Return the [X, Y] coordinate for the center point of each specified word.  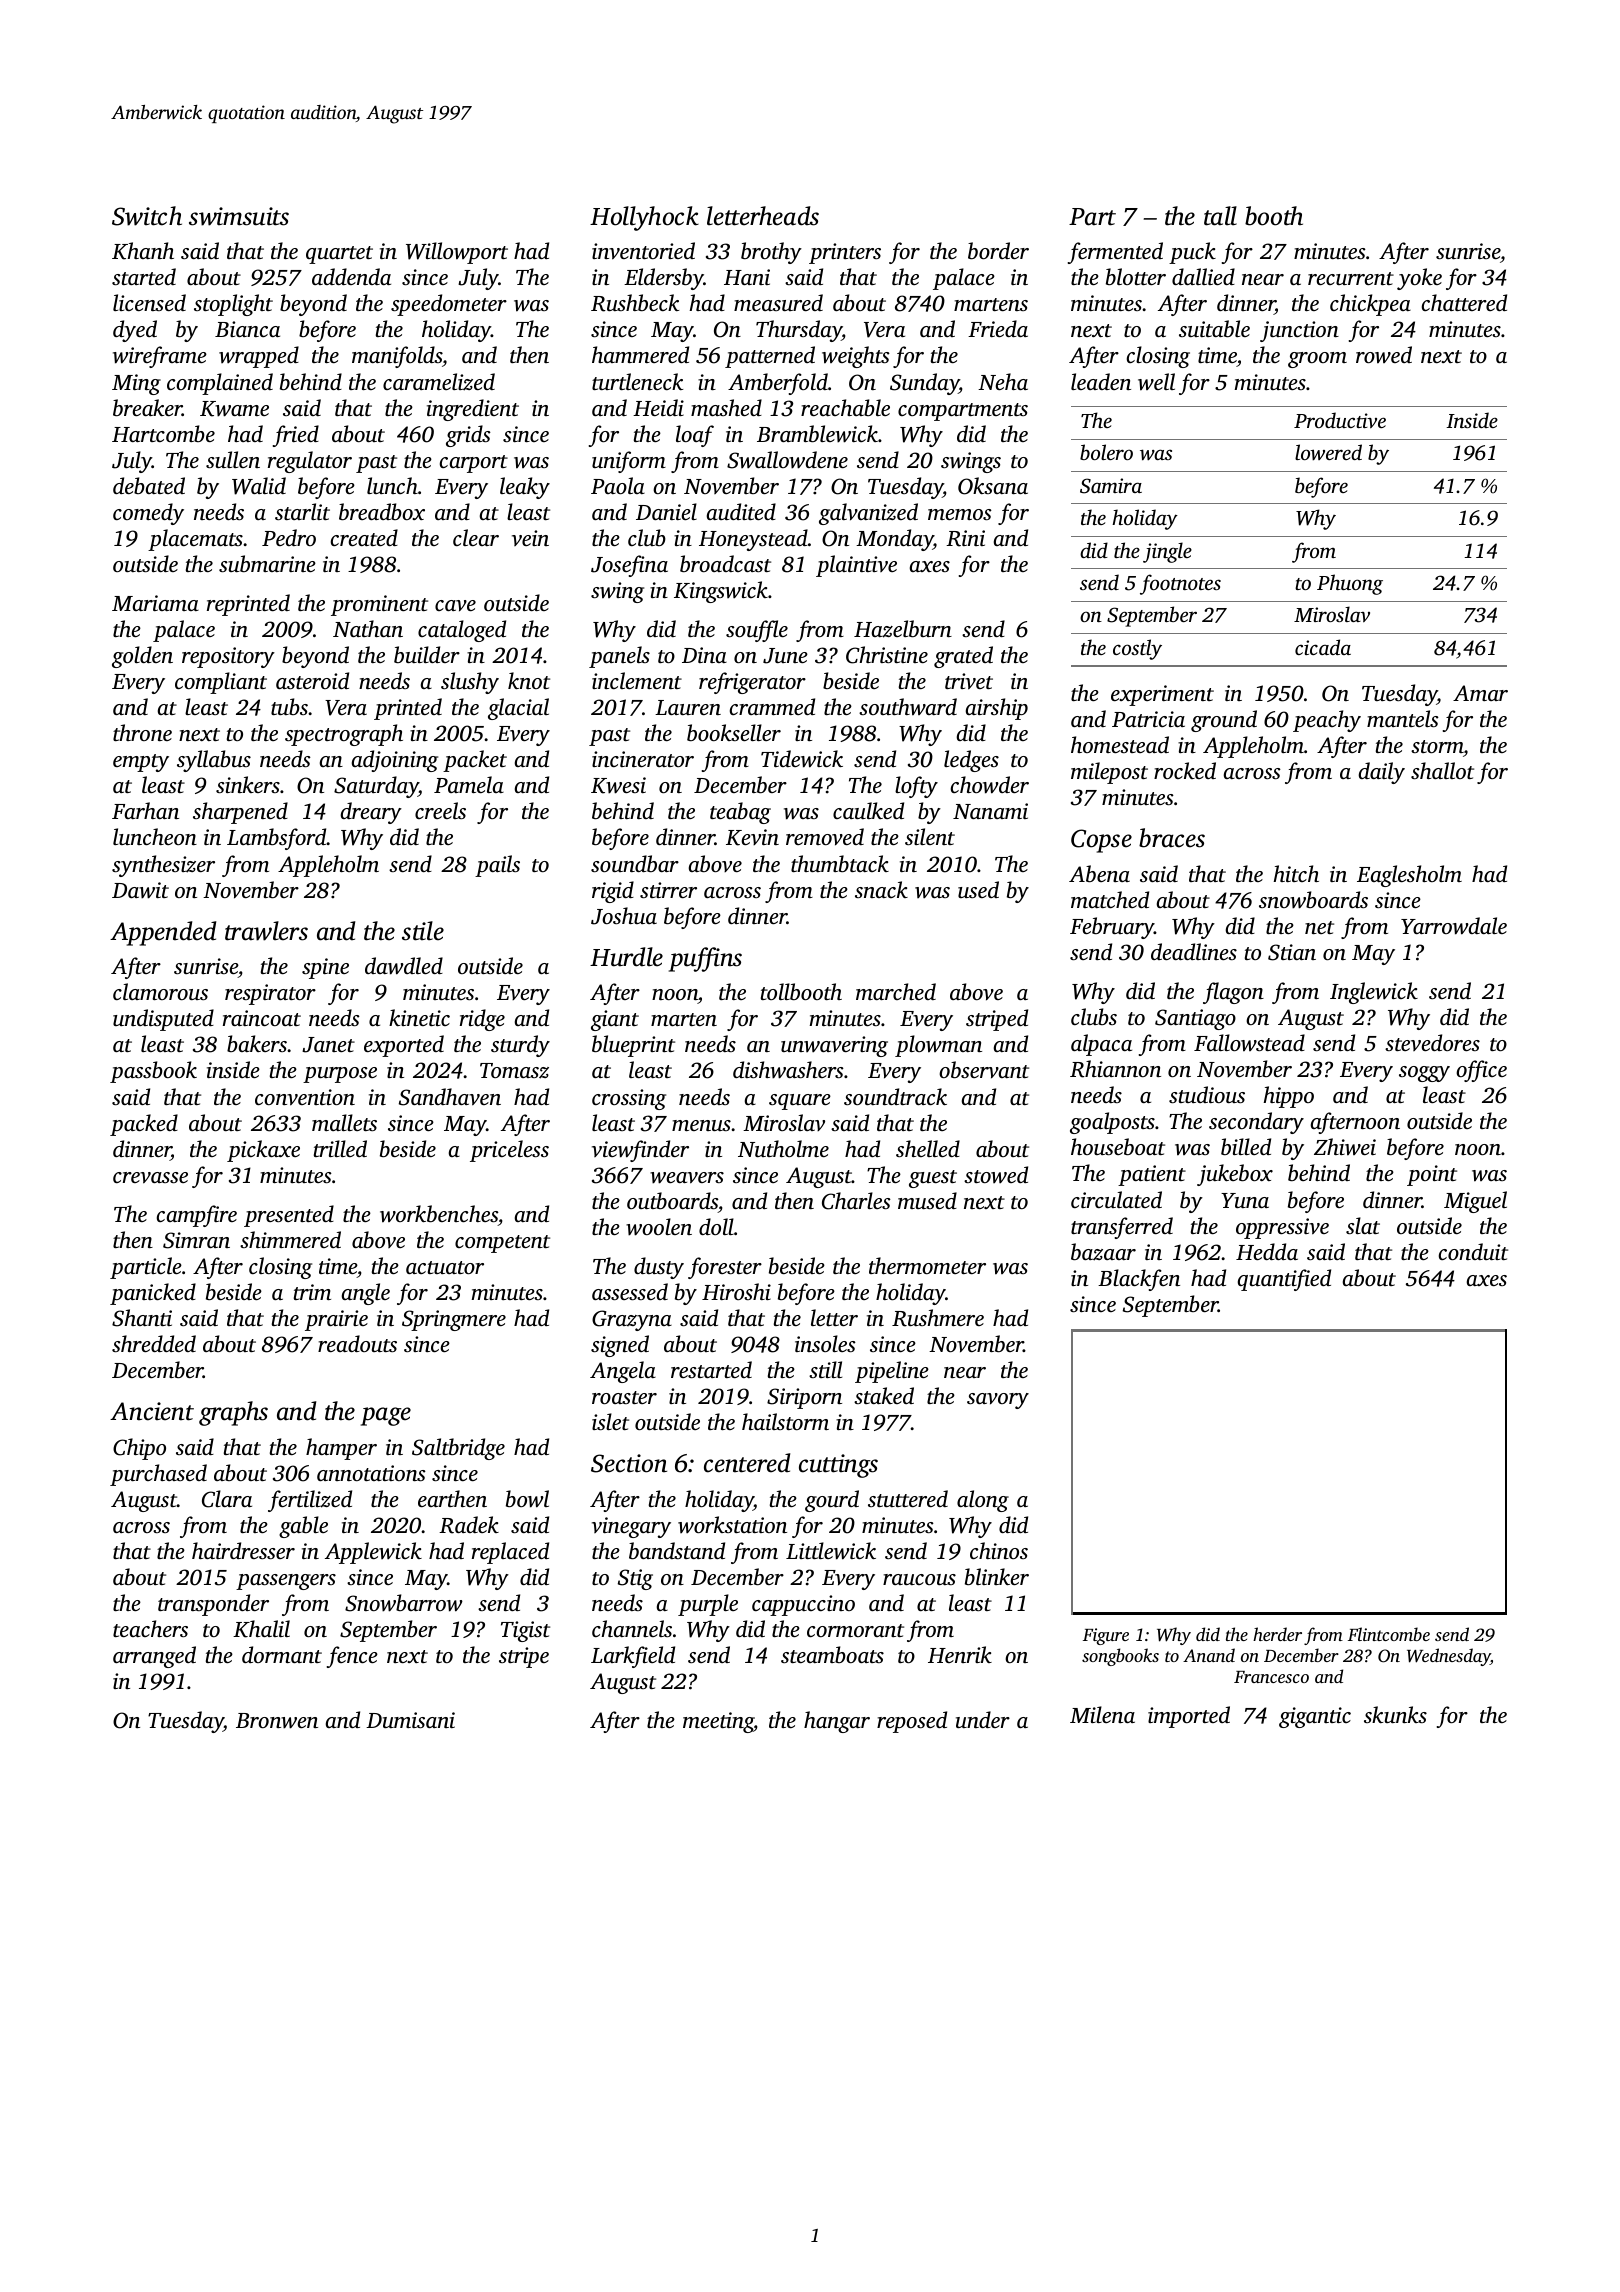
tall [1220, 216]
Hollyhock [644, 218]
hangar [837, 1722]
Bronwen [277, 1721]
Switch [147, 216]
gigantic [1315, 1717]
